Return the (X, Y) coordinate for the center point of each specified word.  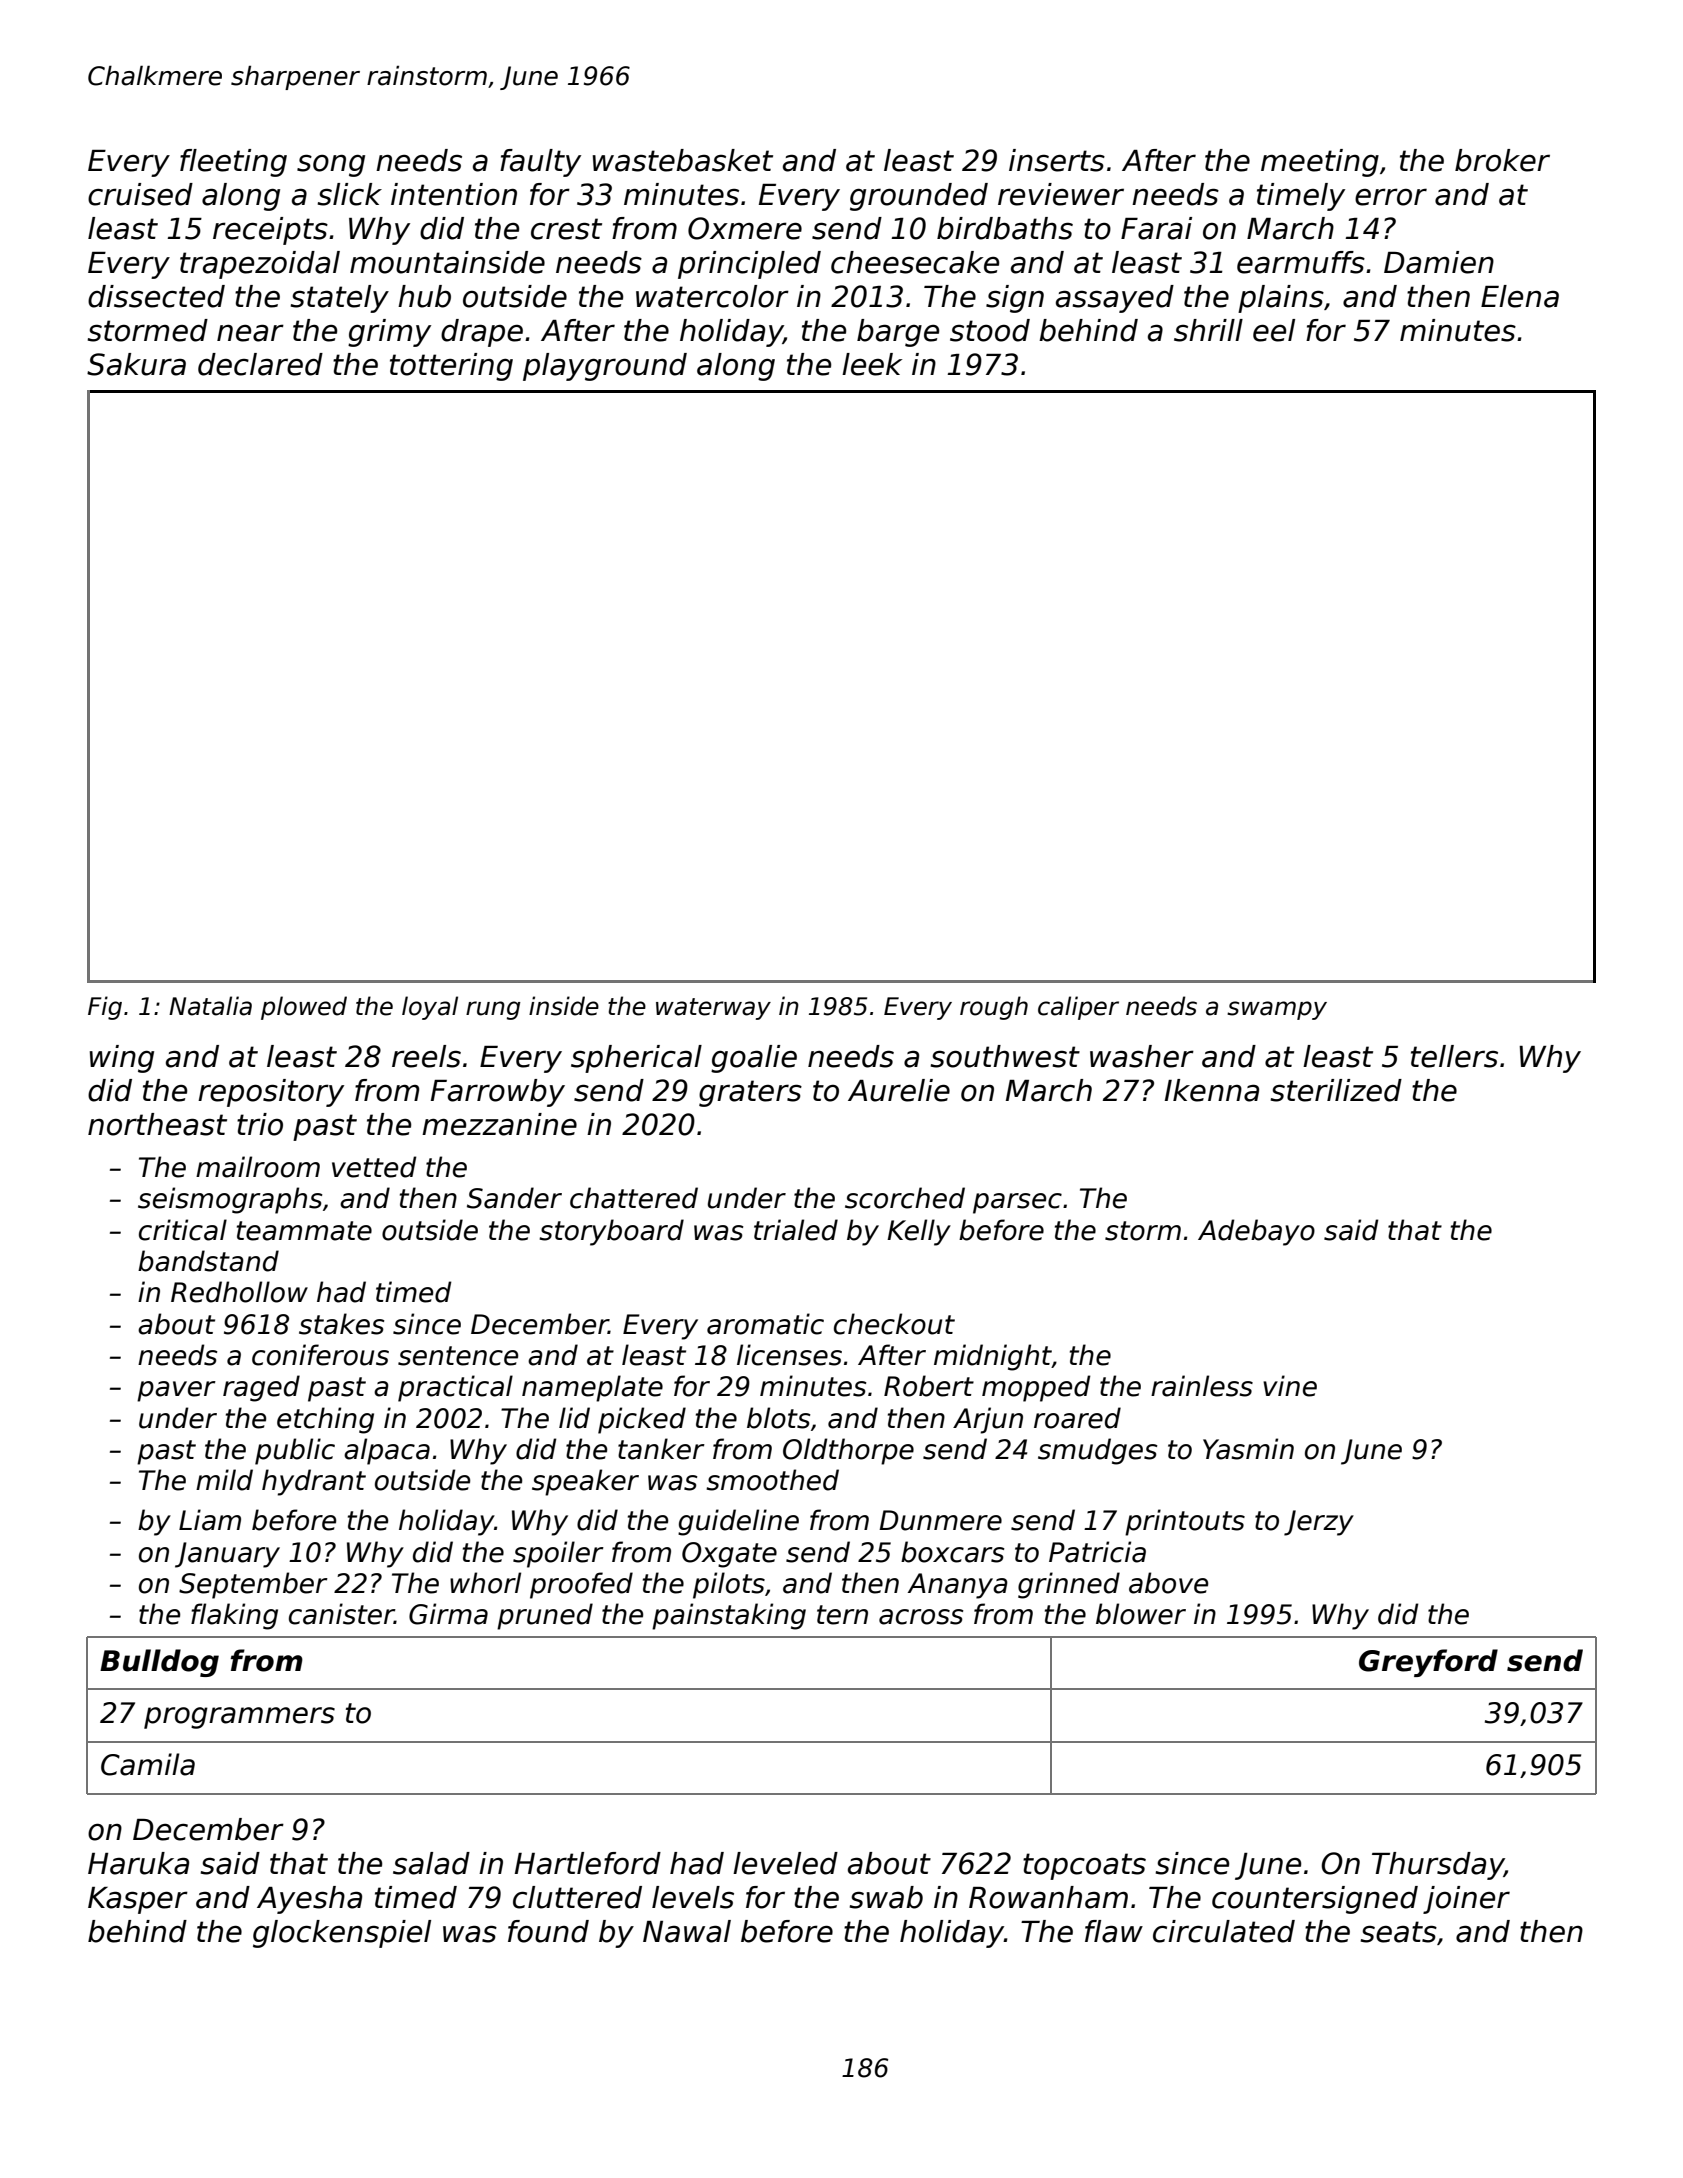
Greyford (1428, 1663)
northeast (157, 1124)
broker (1502, 160)
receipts (270, 231)
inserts (1057, 160)
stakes (341, 1324)
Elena (1520, 296)
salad (431, 1863)
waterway (713, 1009)
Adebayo (1256, 1232)
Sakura (136, 364)
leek (872, 364)
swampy (1277, 1010)
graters (750, 1093)
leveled (785, 1863)
